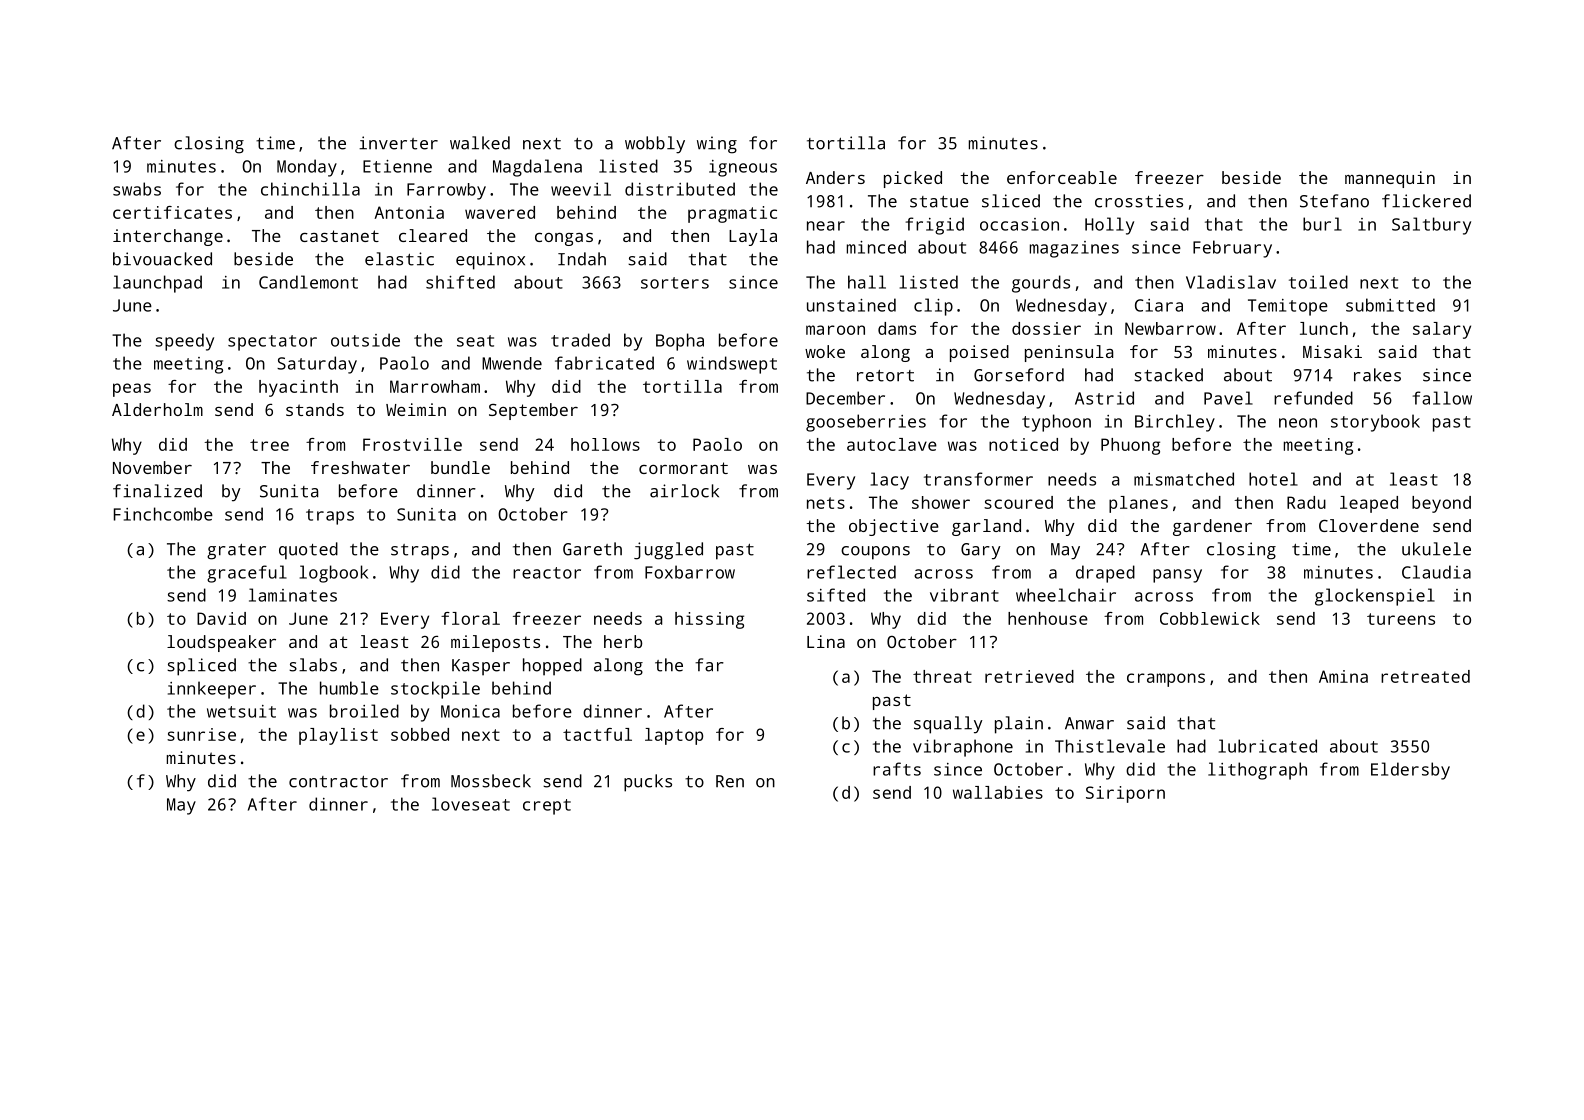  I want to click on submitted, so click(1390, 305).
